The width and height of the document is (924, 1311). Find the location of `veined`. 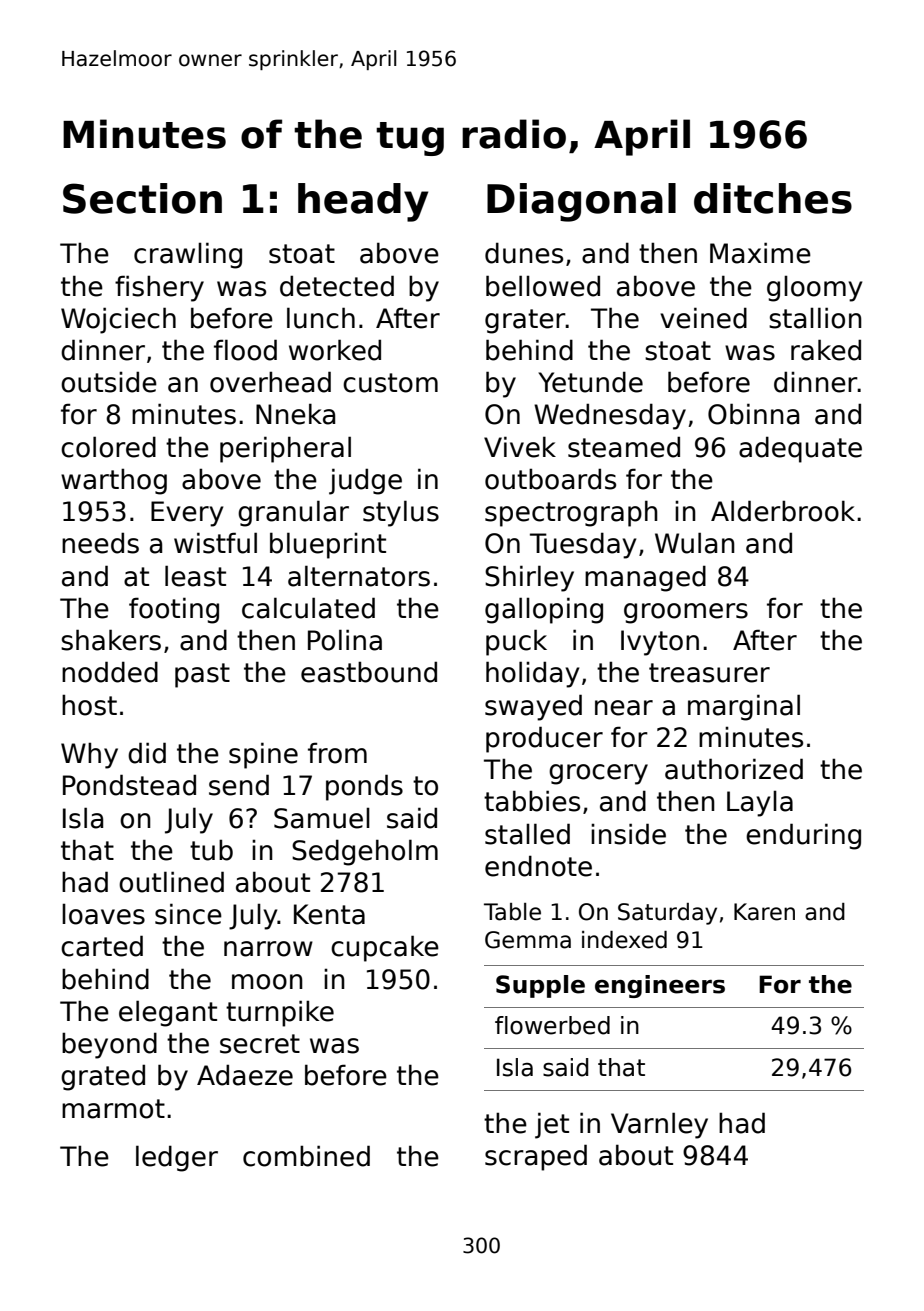

veined is located at coordinates (703, 318).
